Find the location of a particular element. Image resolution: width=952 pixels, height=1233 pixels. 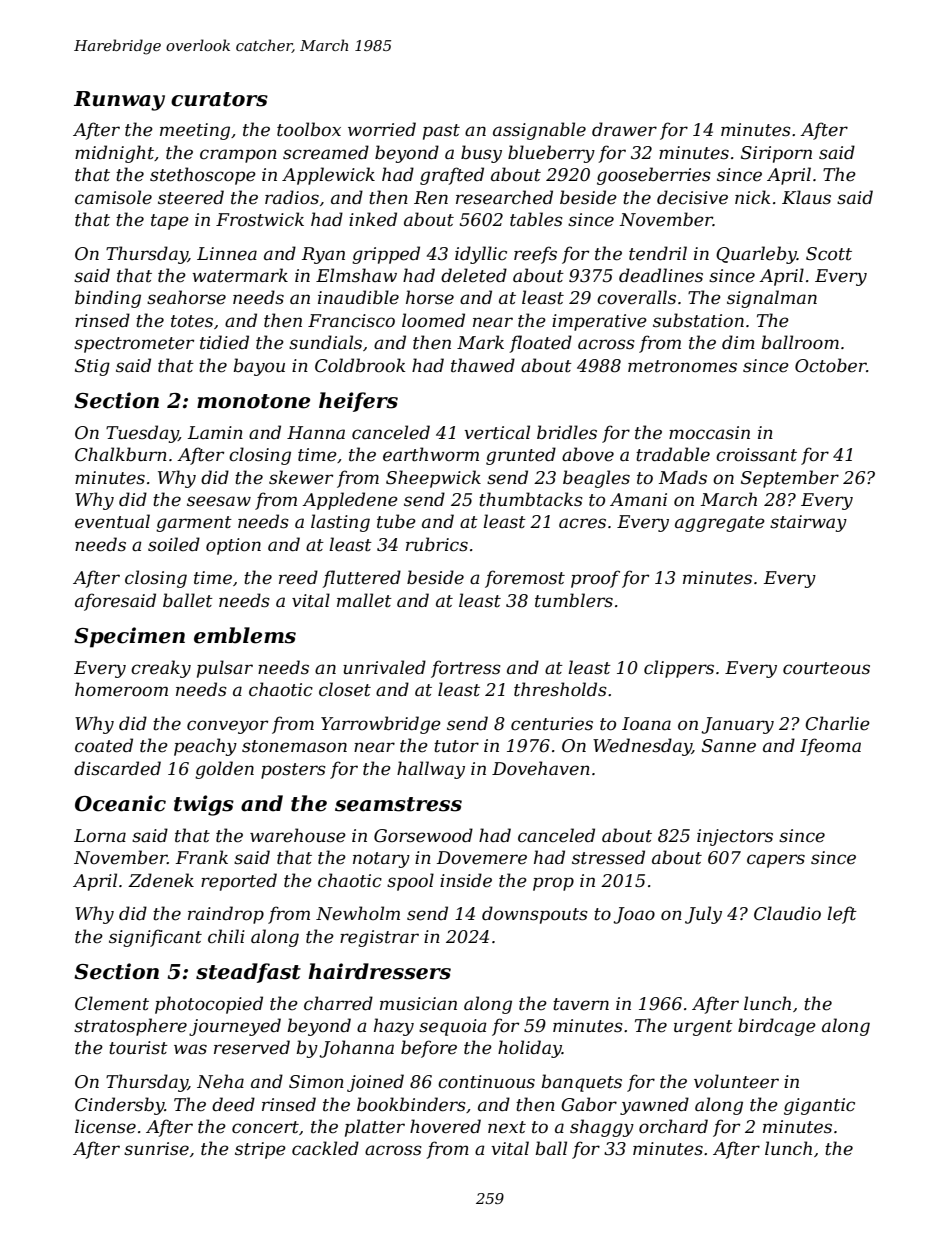

eventual is located at coordinates (112, 521).
